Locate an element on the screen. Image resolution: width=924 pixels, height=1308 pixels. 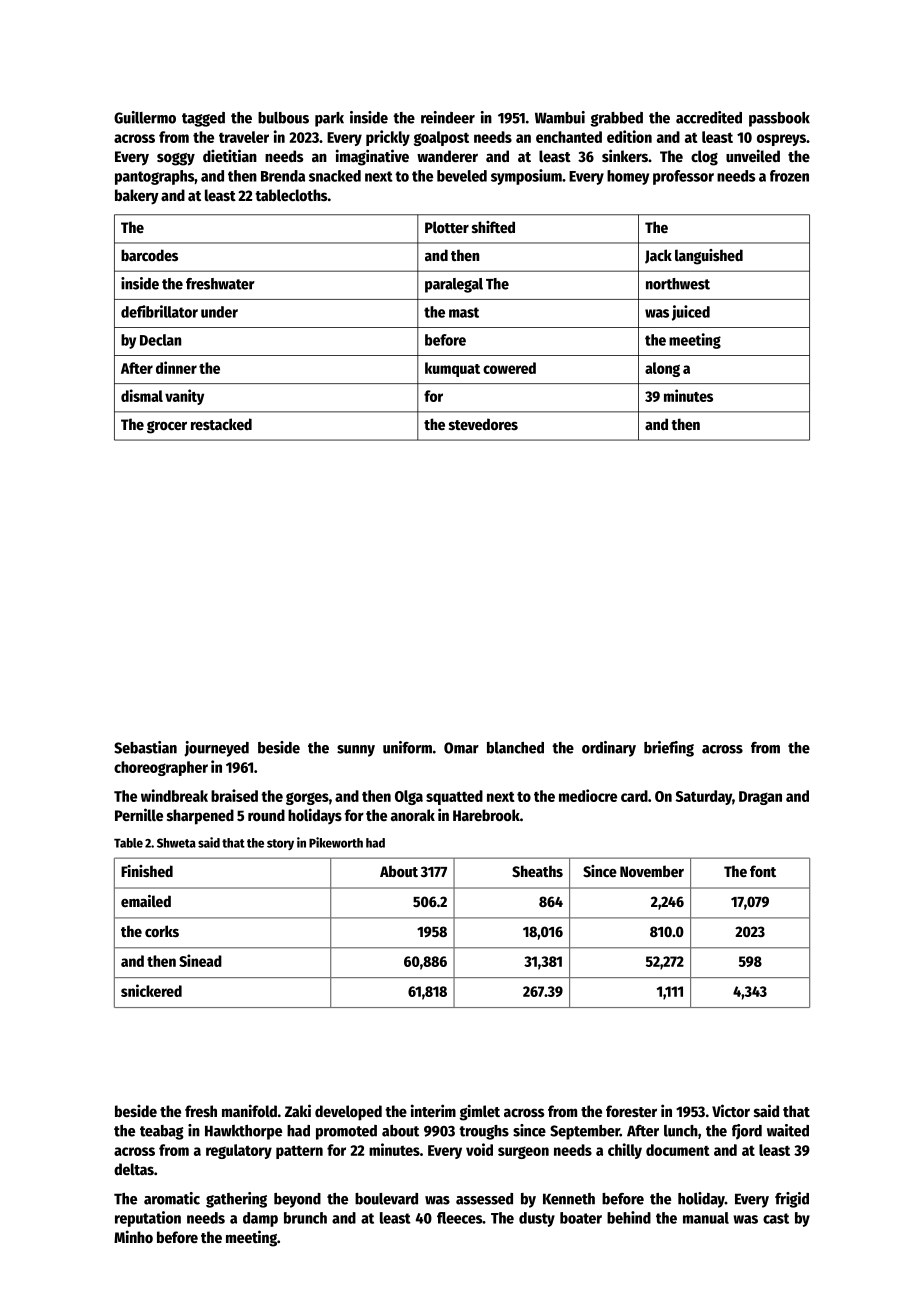
boulevard is located at coordinates (386, 1199).
